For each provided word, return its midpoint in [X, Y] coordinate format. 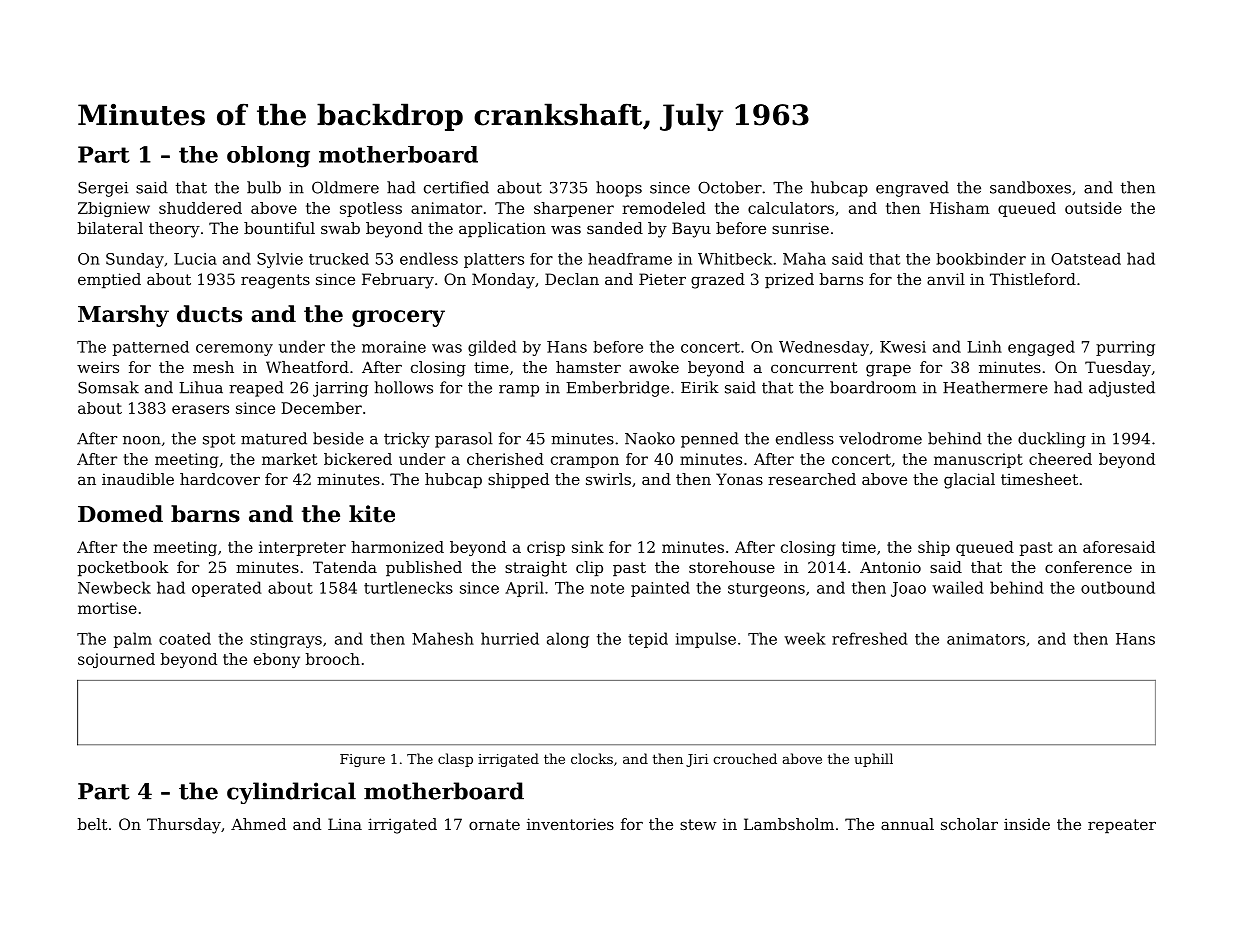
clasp [455, 760]
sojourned [116, 660]
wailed [958, 587]
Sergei [103, 189]
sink [588, 547]
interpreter [302, 548]
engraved [912, 189]
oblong [268, 157]
